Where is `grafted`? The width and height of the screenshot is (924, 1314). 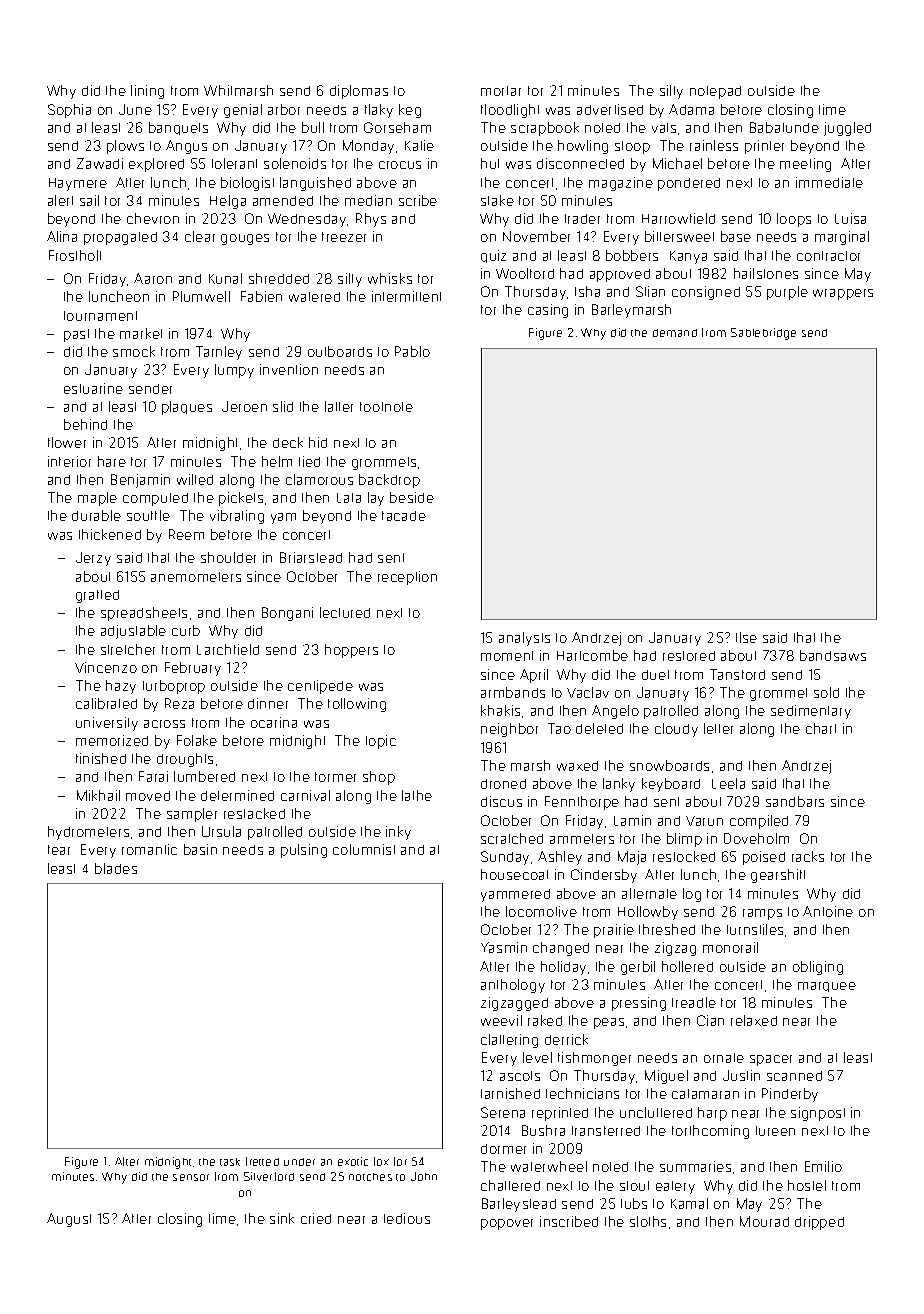
grafted is located at coordinates (97, 596).
